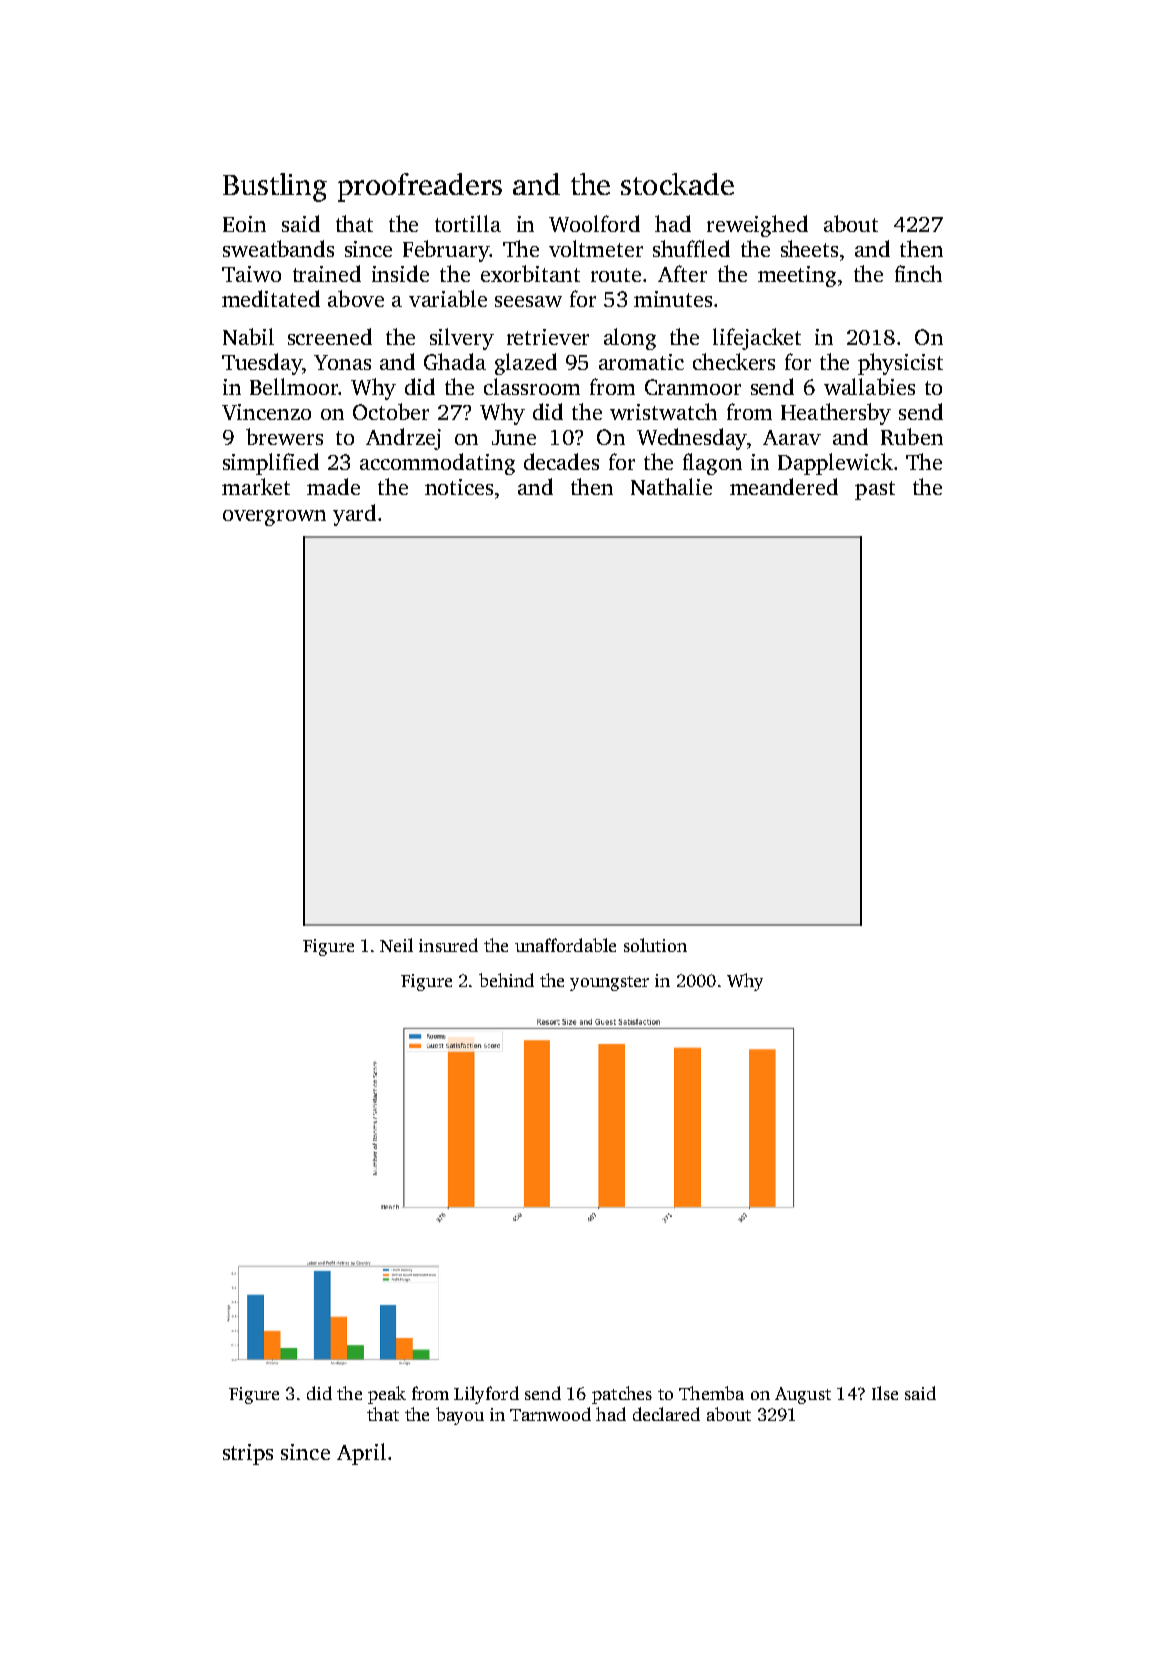 The height and width of the screenshot is (1654, 1165). Describe the element at coordinates (248, 1454) in the screenshot. I see `strips` at that location.
